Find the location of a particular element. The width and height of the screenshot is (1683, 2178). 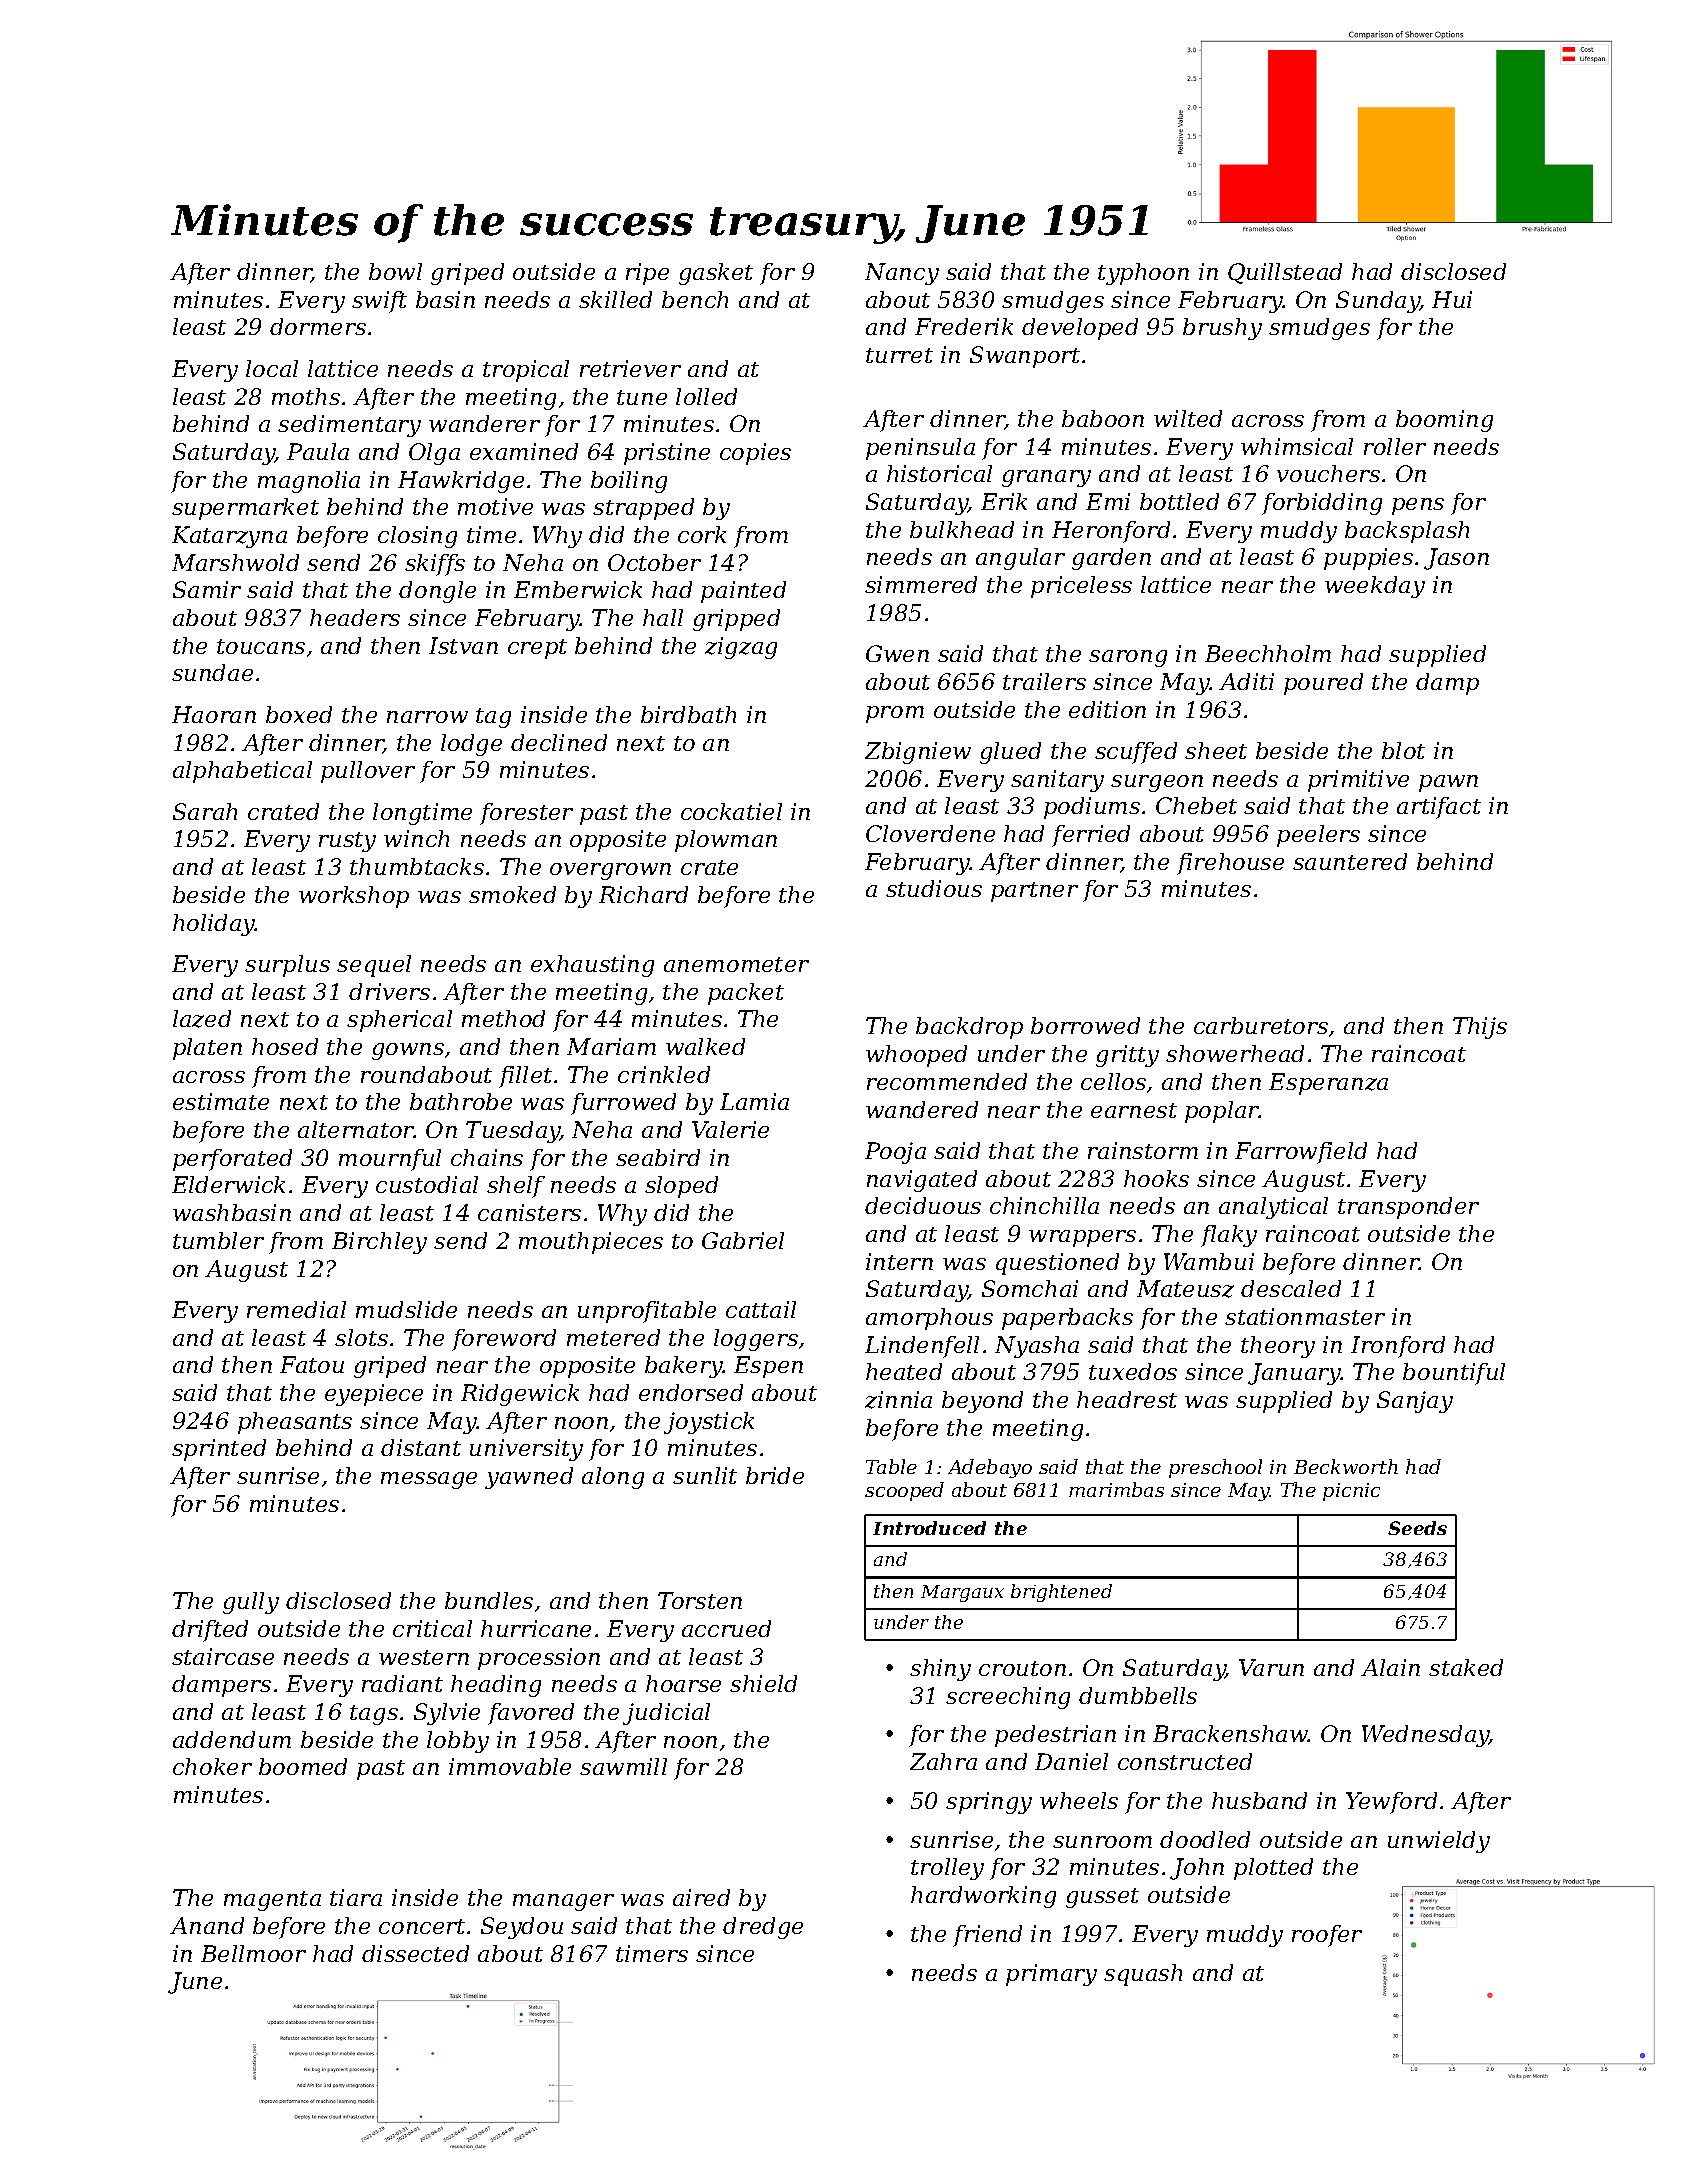

Varun is located at coordinates (1271, 1667).
